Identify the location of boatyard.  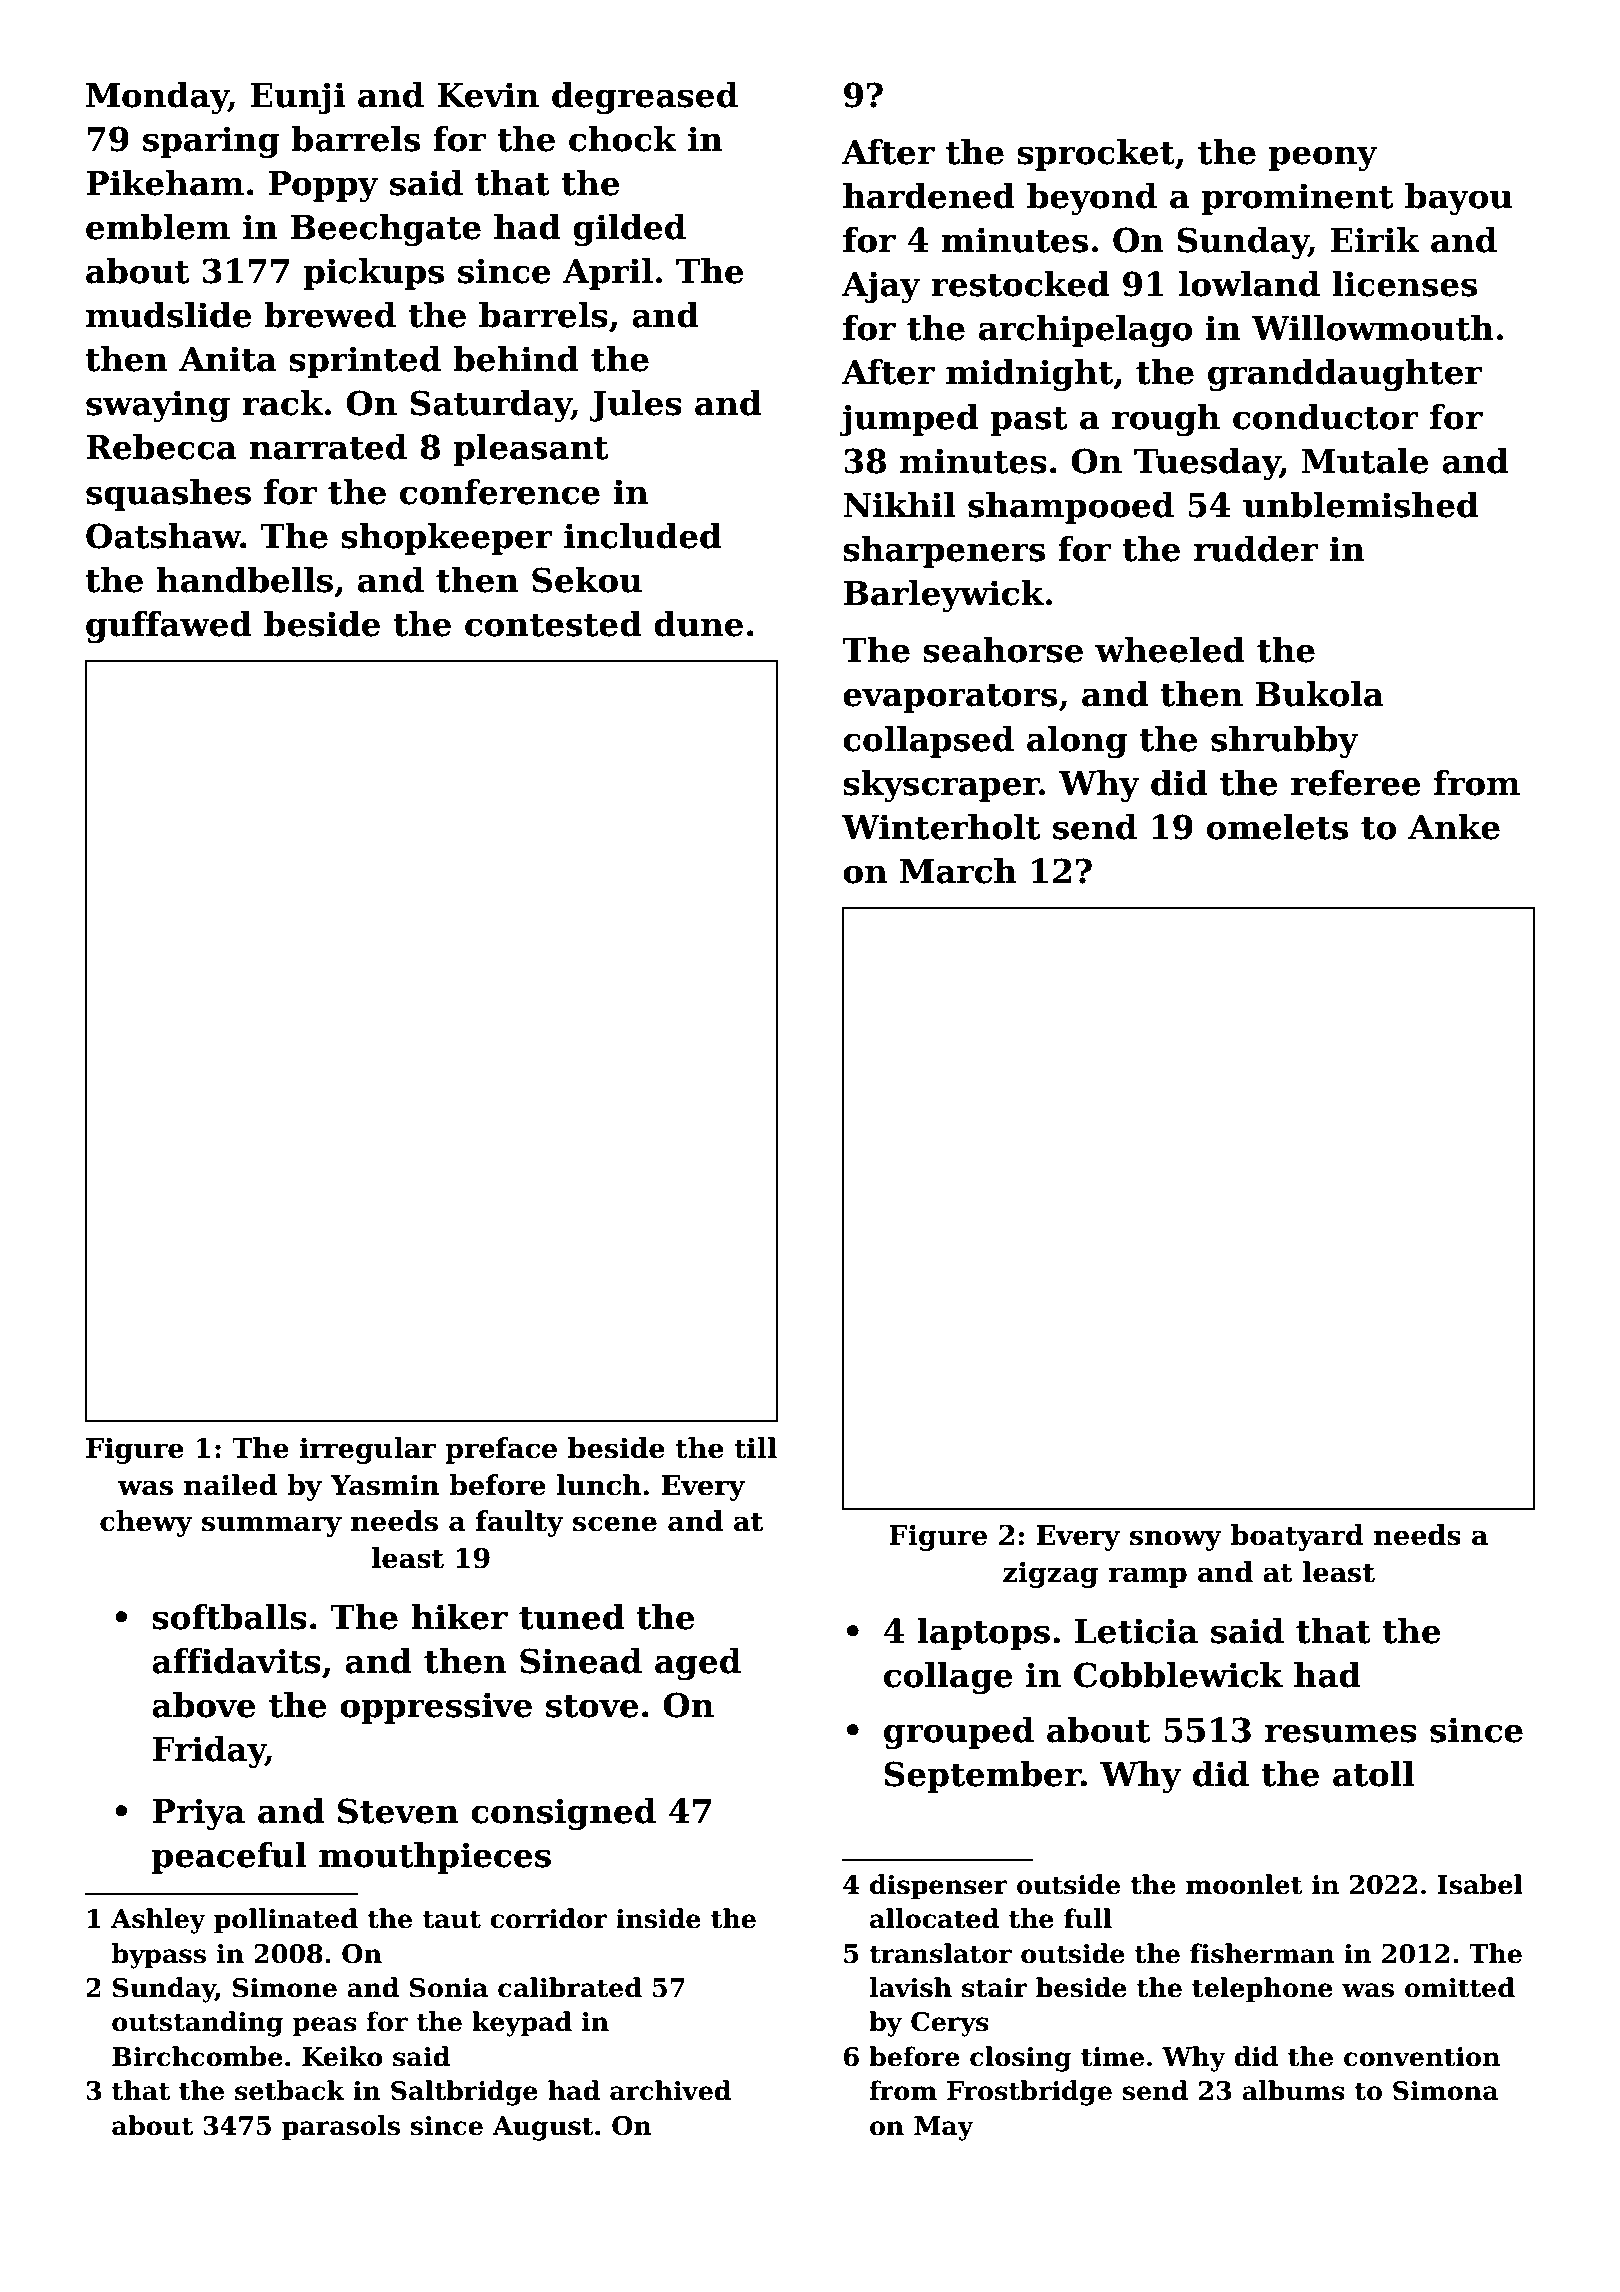
(1297, 1537).
